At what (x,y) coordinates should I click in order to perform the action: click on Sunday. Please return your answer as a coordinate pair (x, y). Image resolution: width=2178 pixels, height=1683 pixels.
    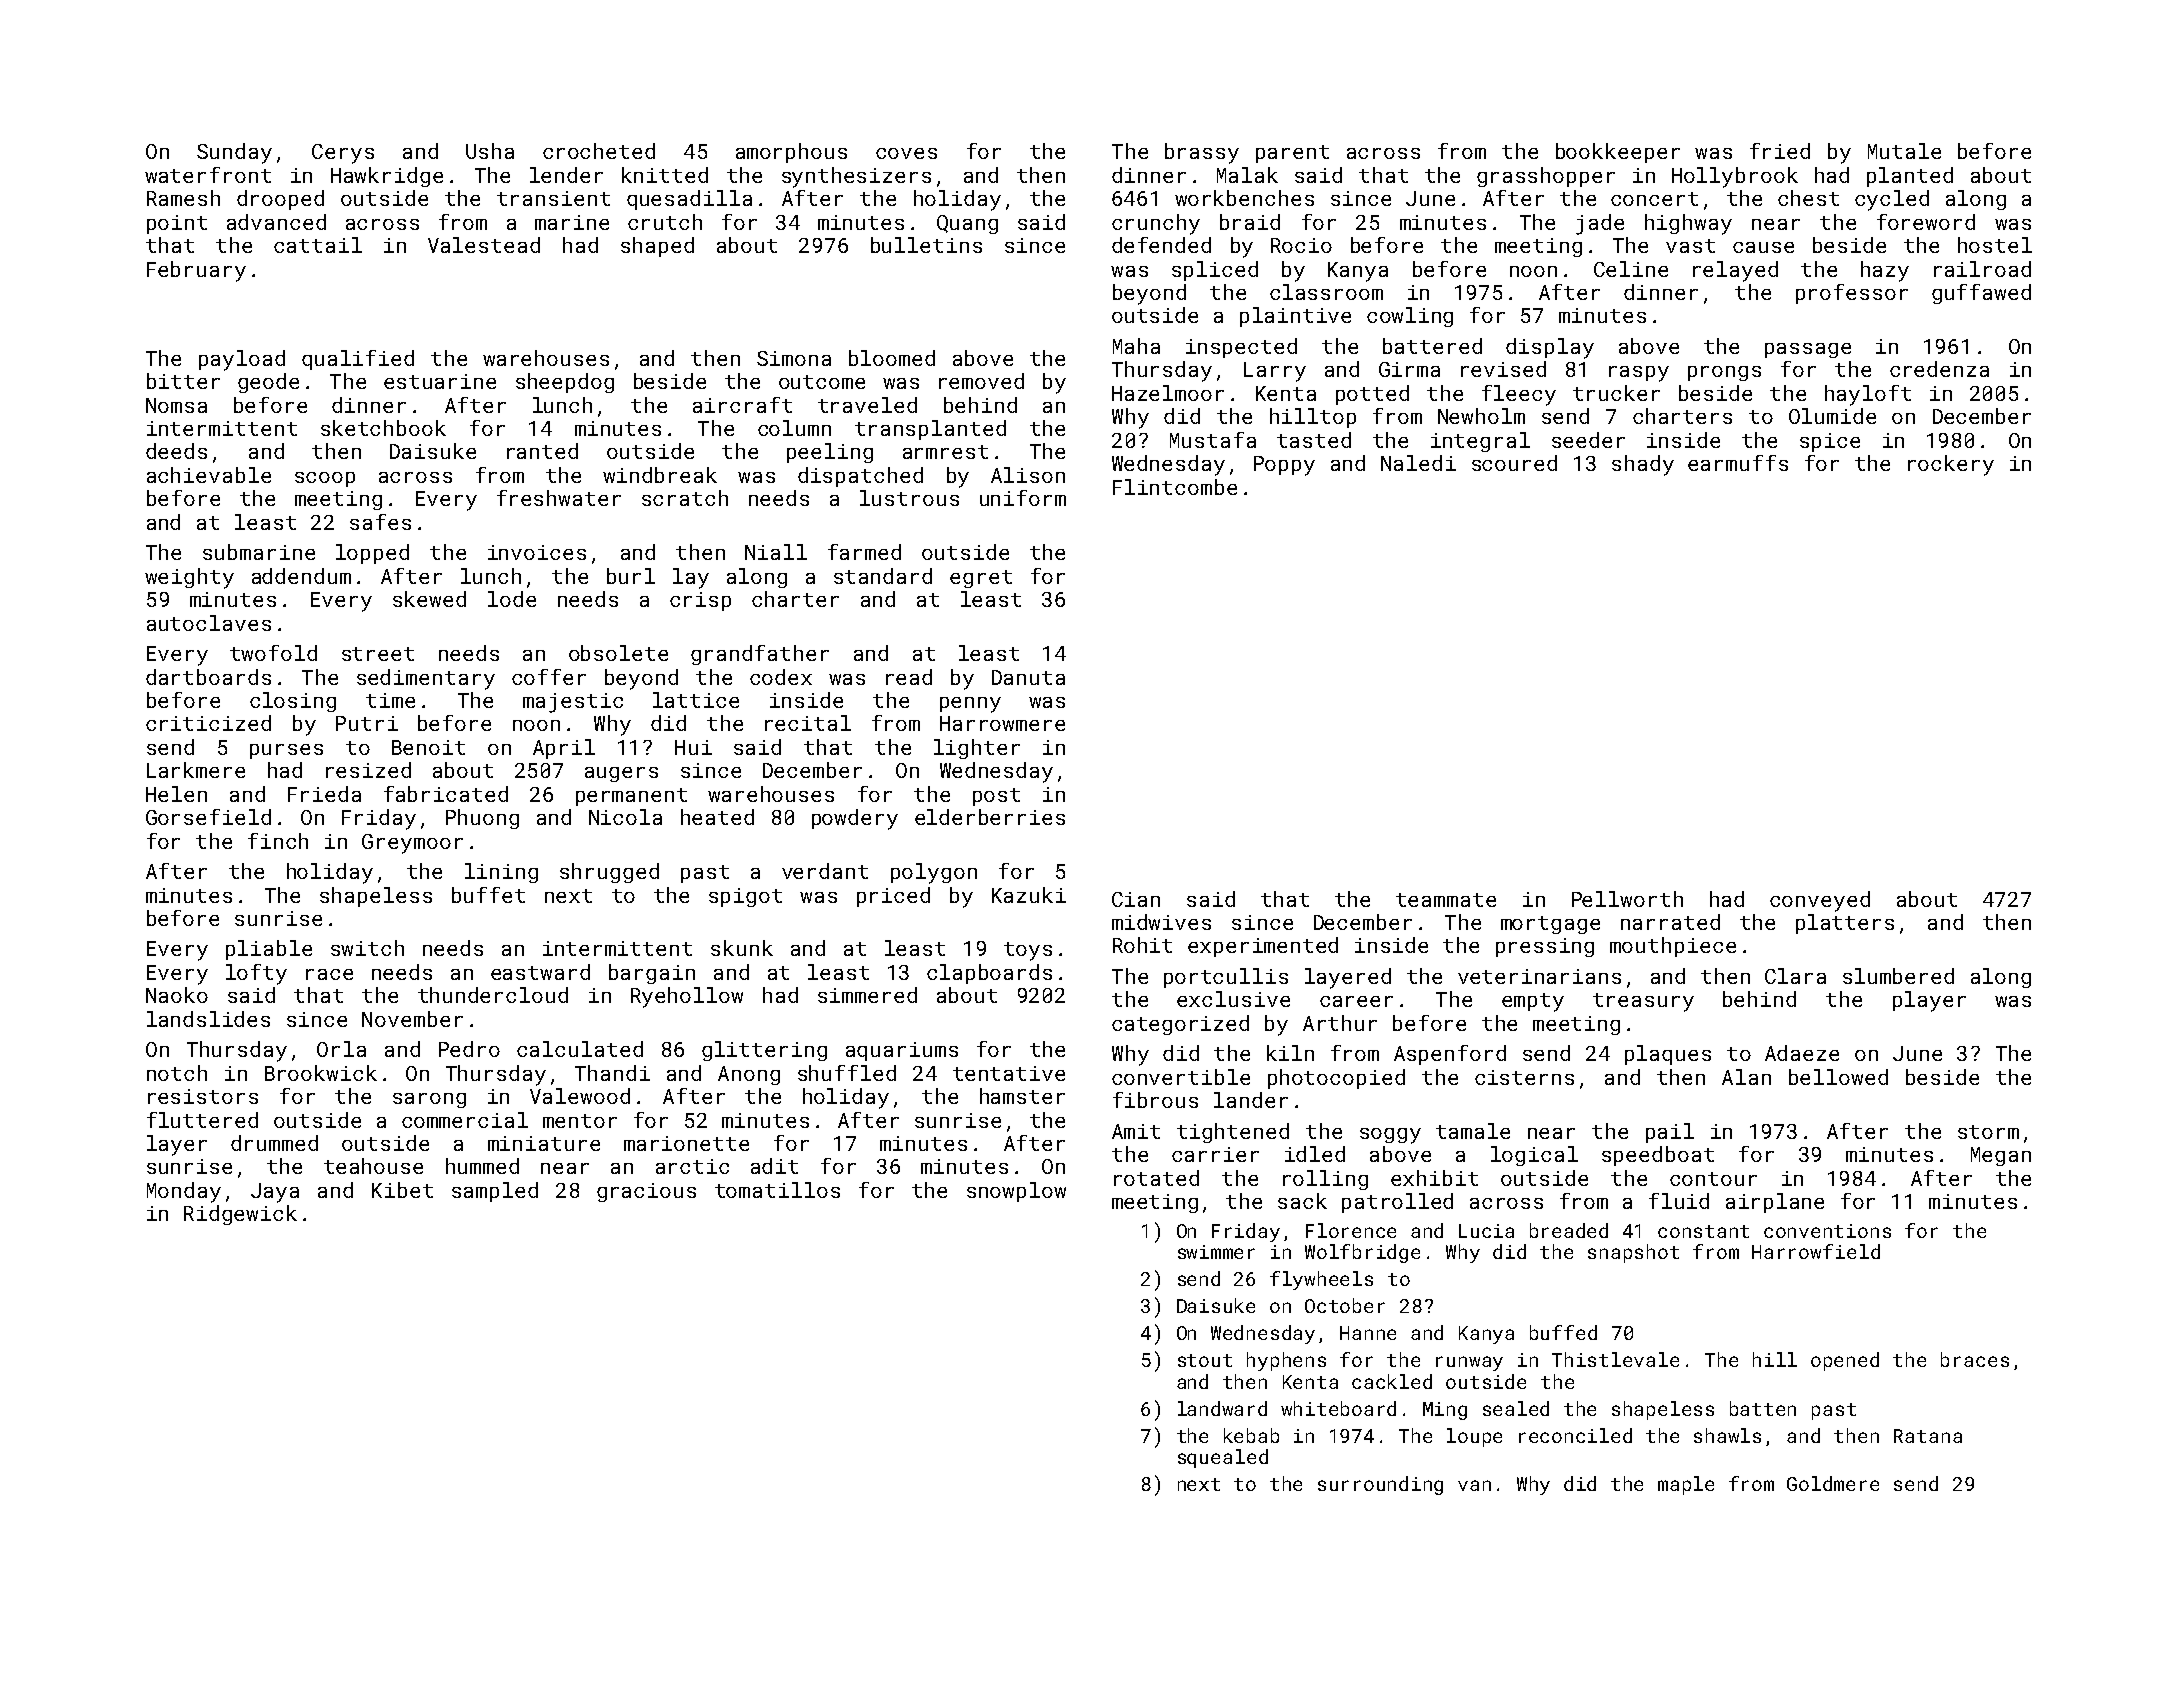
    Looking at the image, I should click on (234, 153).
